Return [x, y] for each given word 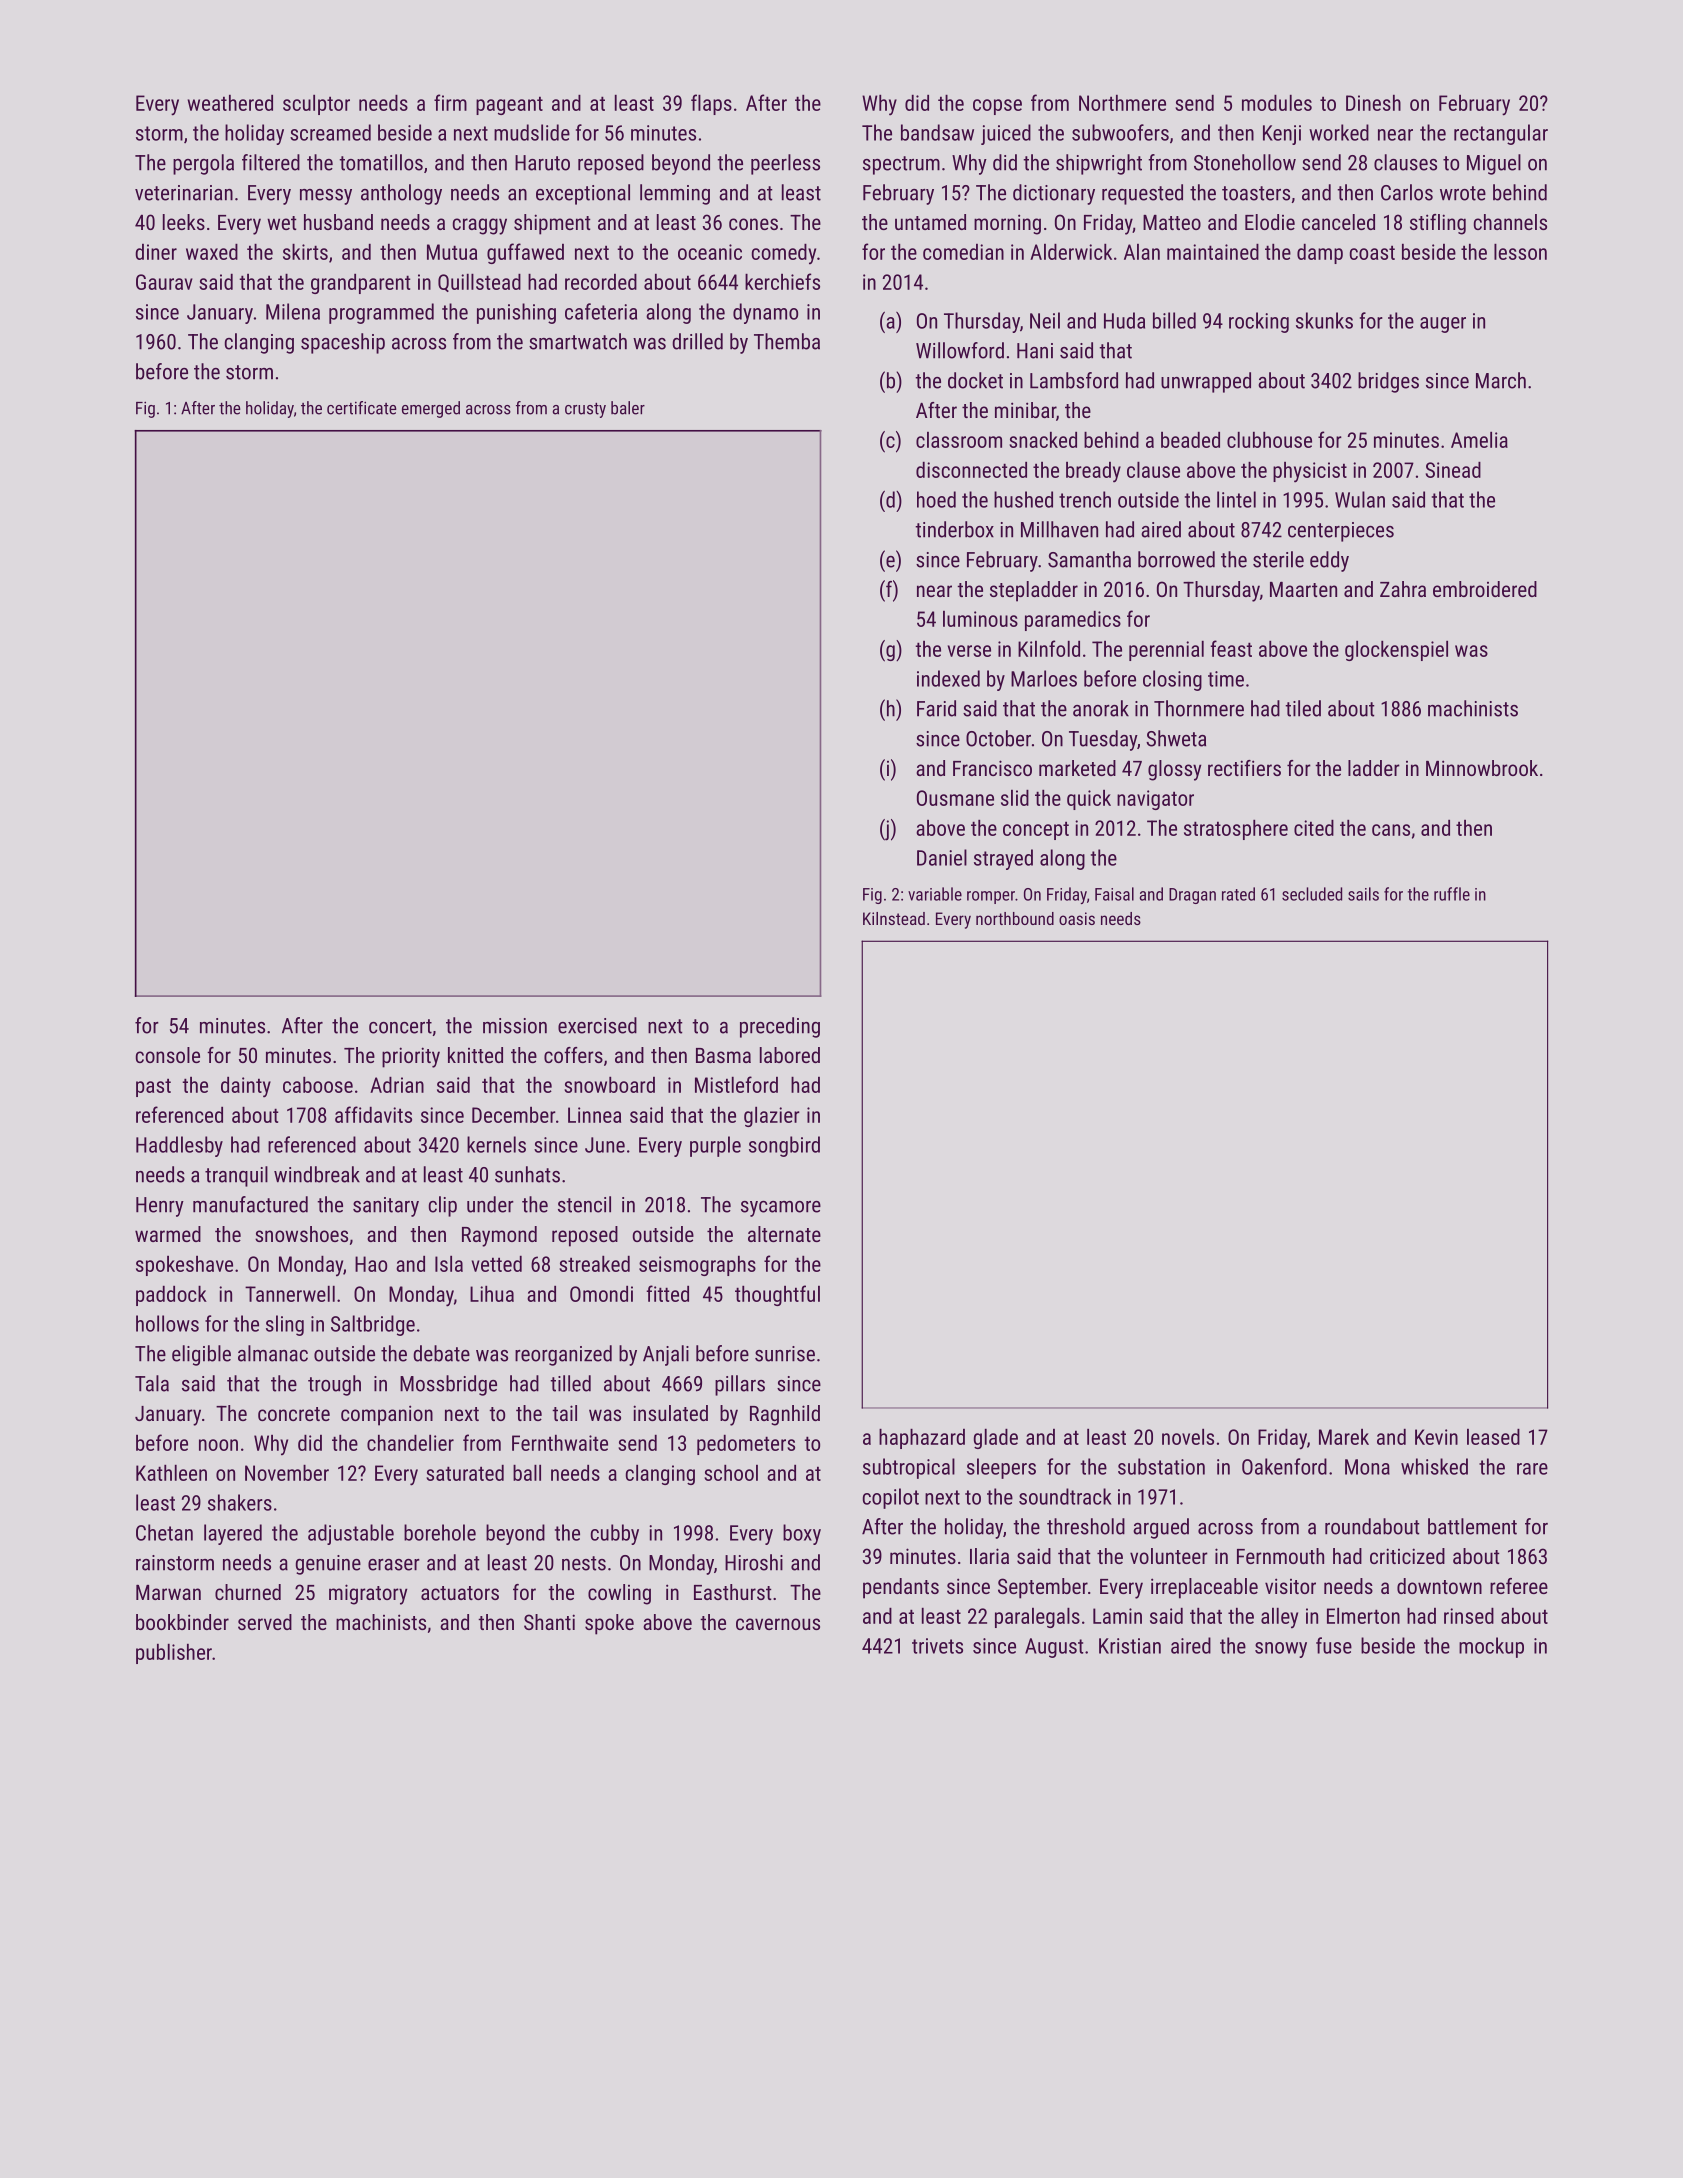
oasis [1077, 918]
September [1043, 1588]
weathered [230, 103]
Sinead [1453, 470]
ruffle [1452, 894]
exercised [597, 1025]
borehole [440, 1532]
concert [400, 1026]
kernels [496, 1144]
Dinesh [1373, 103]
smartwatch [578, 341]
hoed [936, 499]
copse [997, 107]
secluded [1312, 894]
